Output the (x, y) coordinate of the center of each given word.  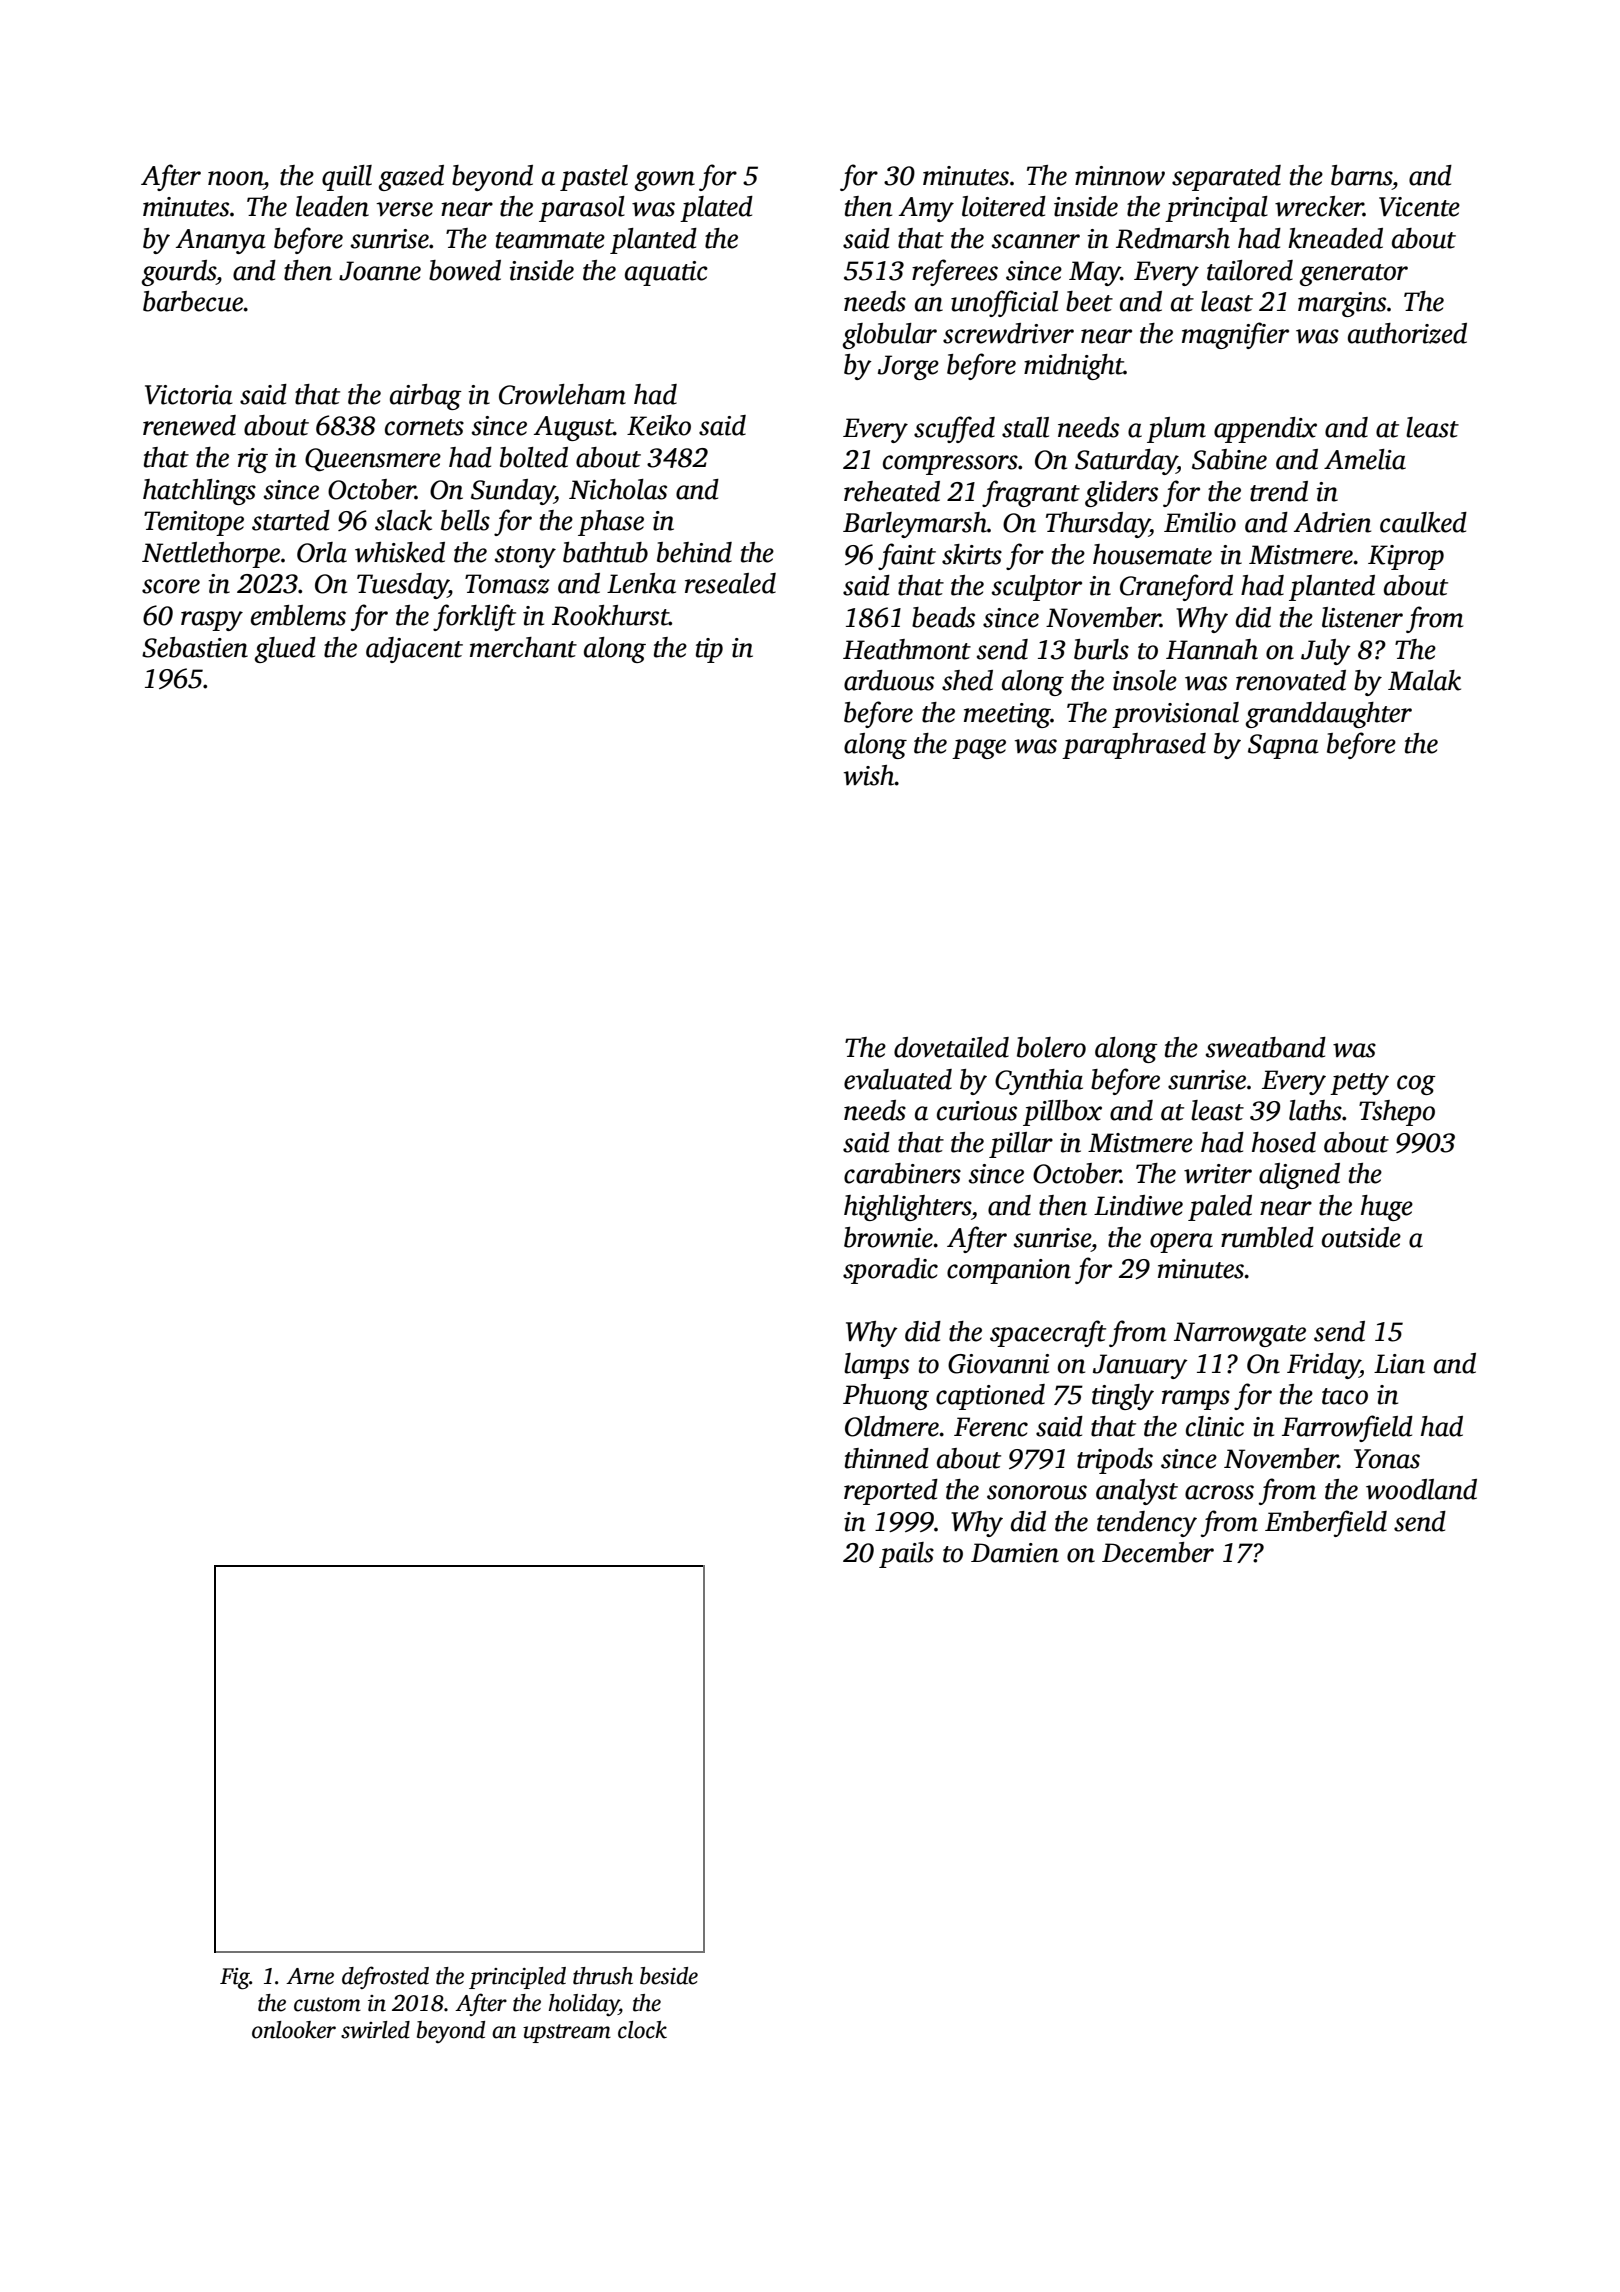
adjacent (414, 650)
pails (906, 1555)
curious (977, 1111)
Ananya (221, 241)
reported (891, 1492)
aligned (1299, 1176)
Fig (235, 1979)
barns (1361, 175)
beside (669, 1976)
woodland (1421, 1489)
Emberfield (1326, 1523)
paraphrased (1134, 746)
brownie (888, 1237)
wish (869, 775)
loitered (1004, 206)
